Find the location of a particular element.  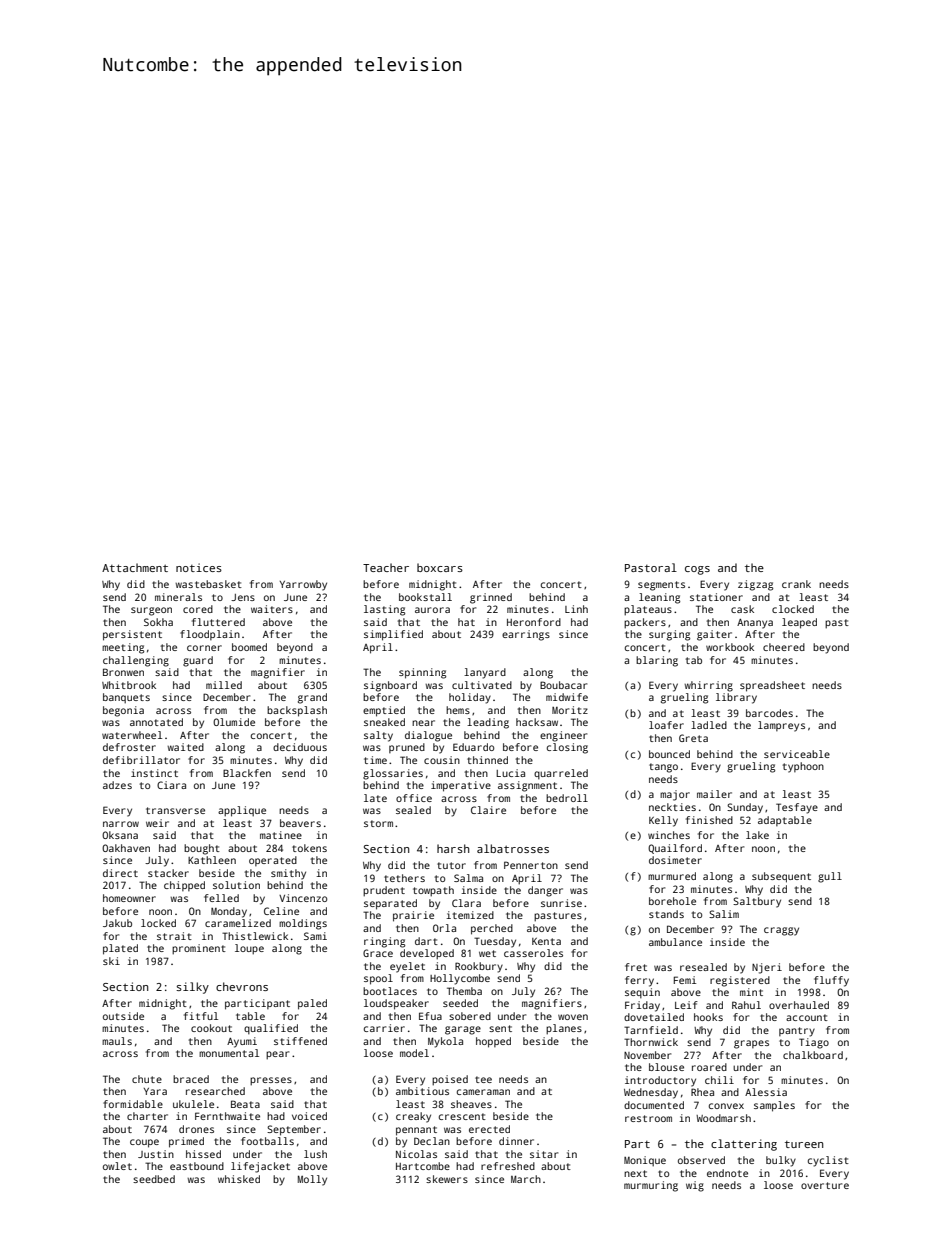

owlet is located at coordinates (117, 1166).
